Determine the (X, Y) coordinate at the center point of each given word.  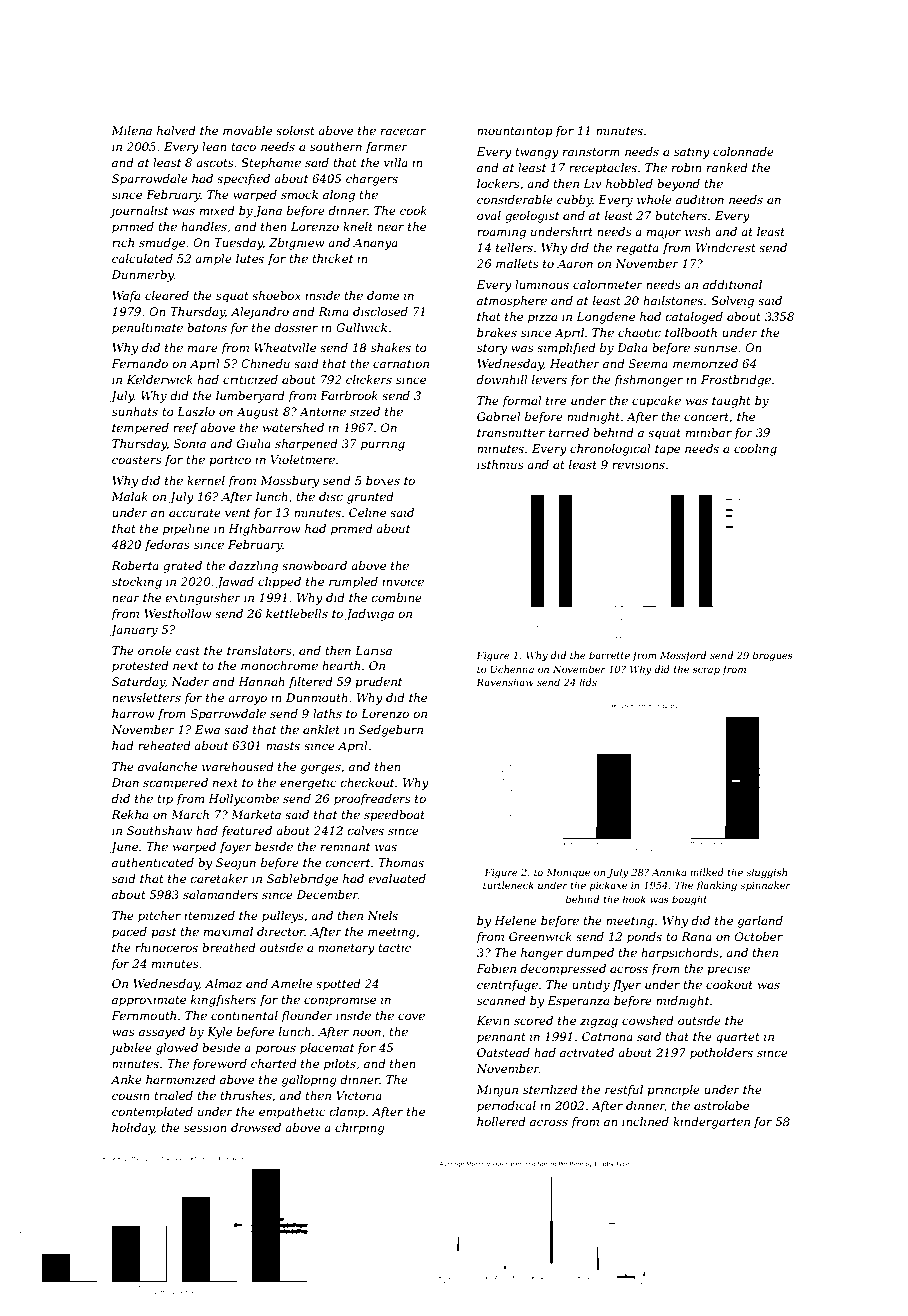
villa (396, 162)
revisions (638, 464)
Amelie (291, 983)
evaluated (397, 878)
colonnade (743, 151)
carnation (401, 363)
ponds (644, 938)
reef (186, 429)
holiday (133, 1129)
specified (243, 180)
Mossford (683, 656)
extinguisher (203, 599)
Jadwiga (369, 615)
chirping (360, 1129)
